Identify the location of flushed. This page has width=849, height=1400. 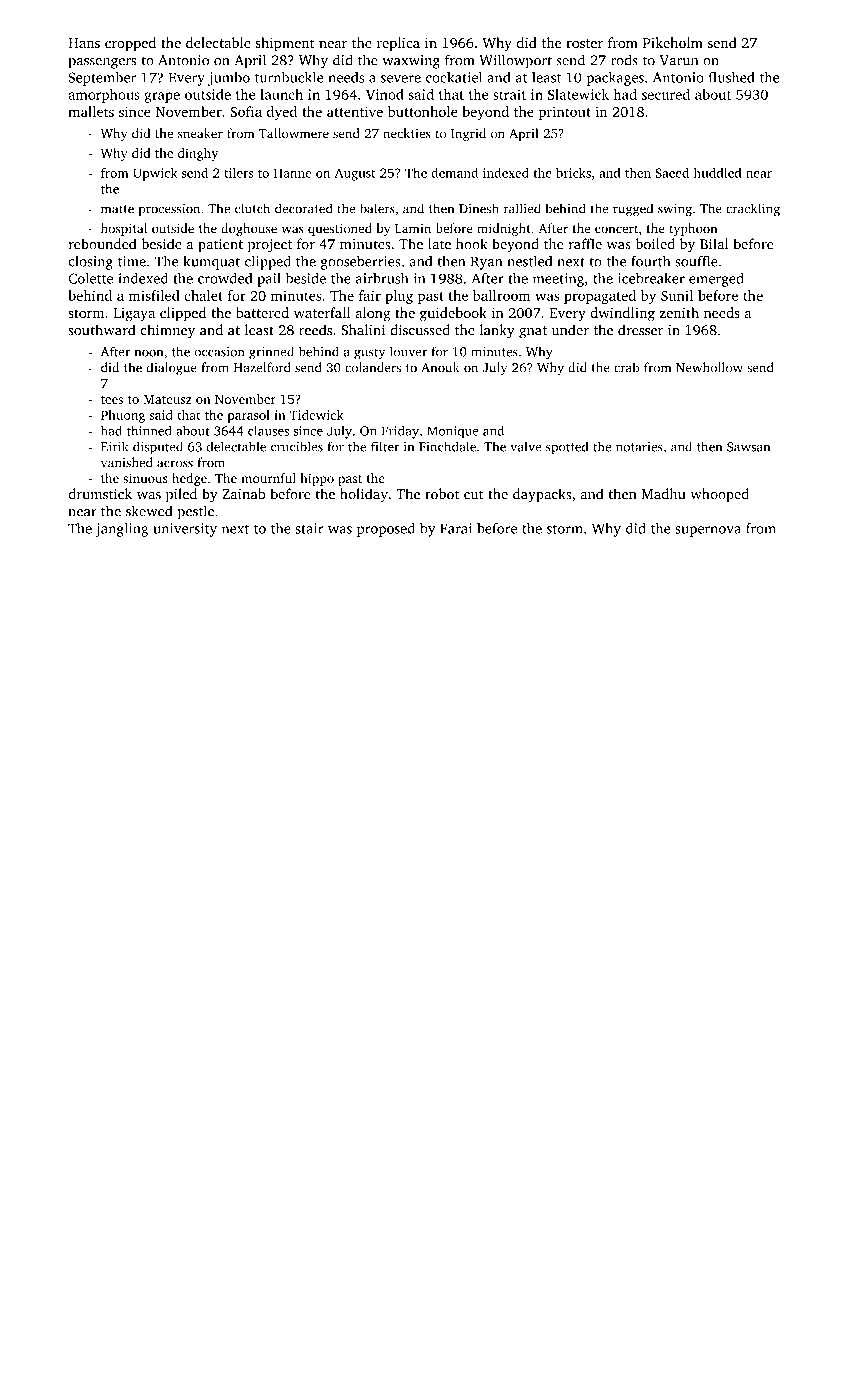
(732, 77).
